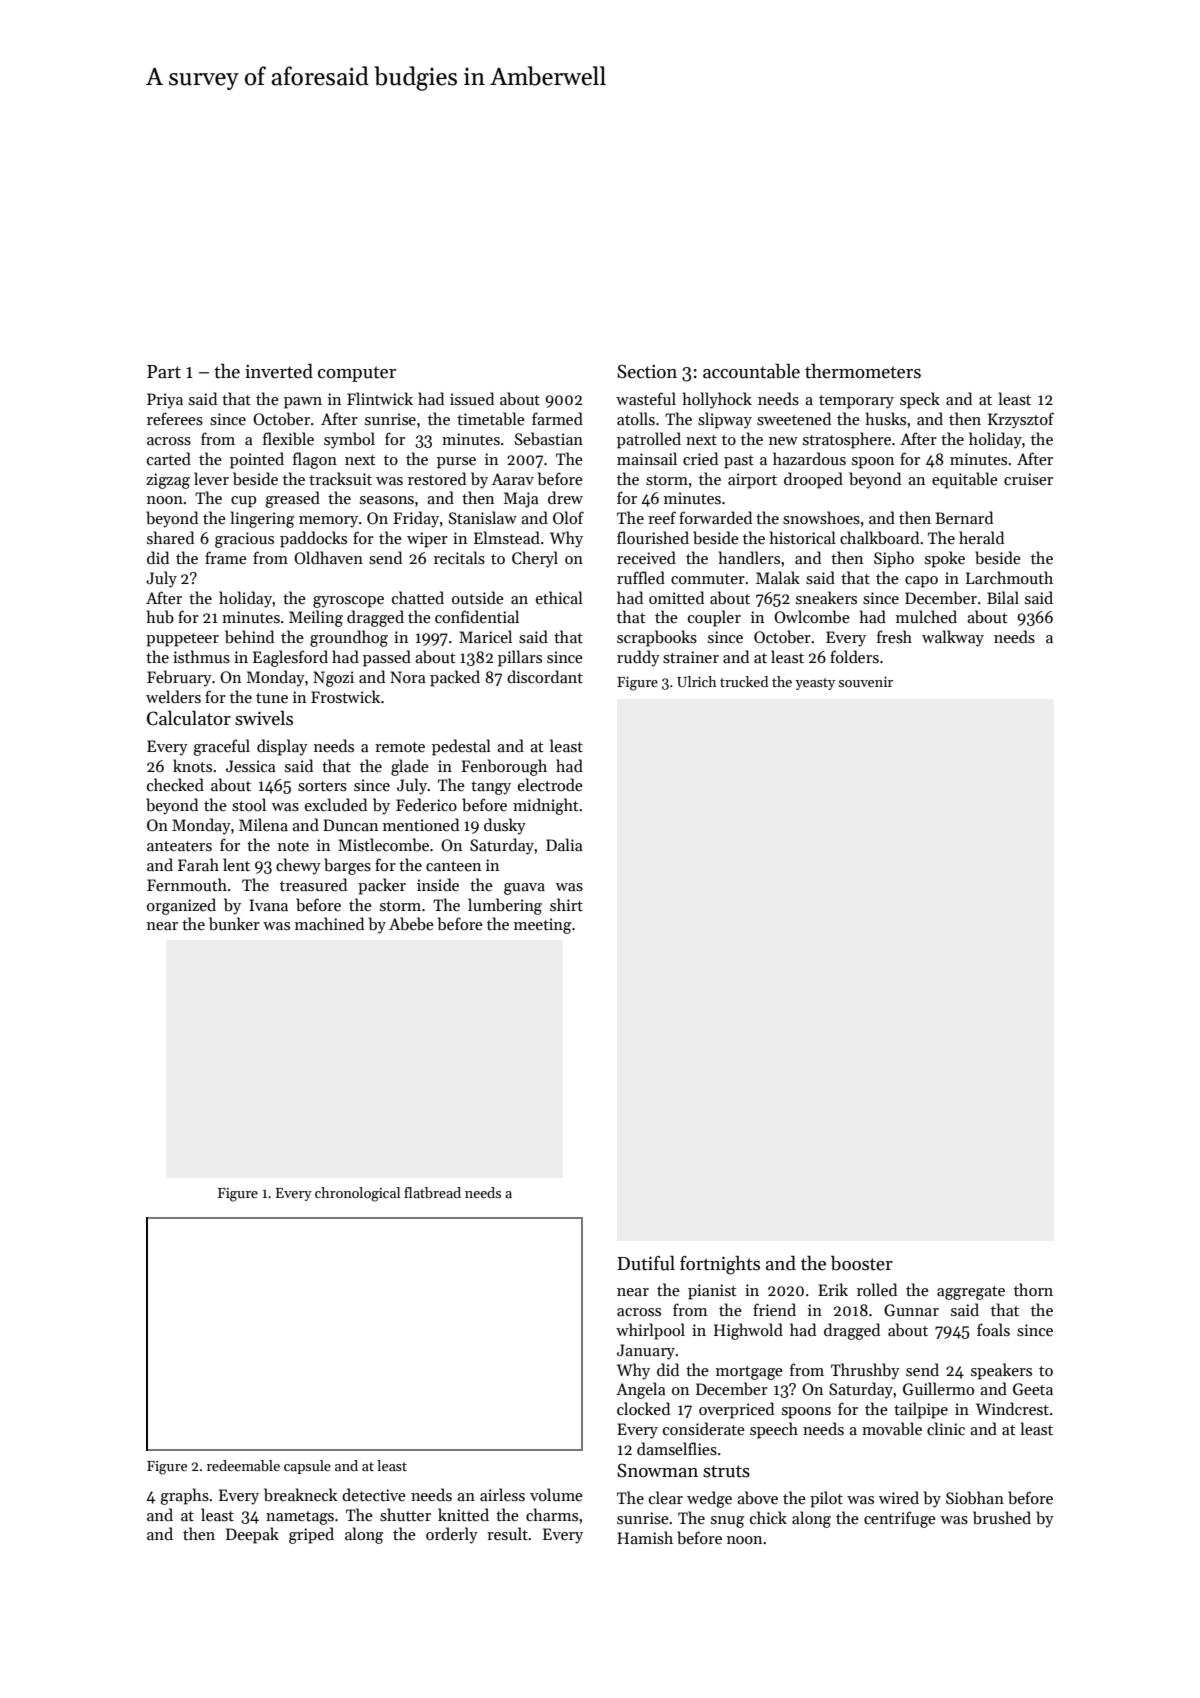 This screenshot has height=1698, width=1200. Describe the element at coordinates (252, 1535) in the screenshot. I see `Deepak` at that location.
